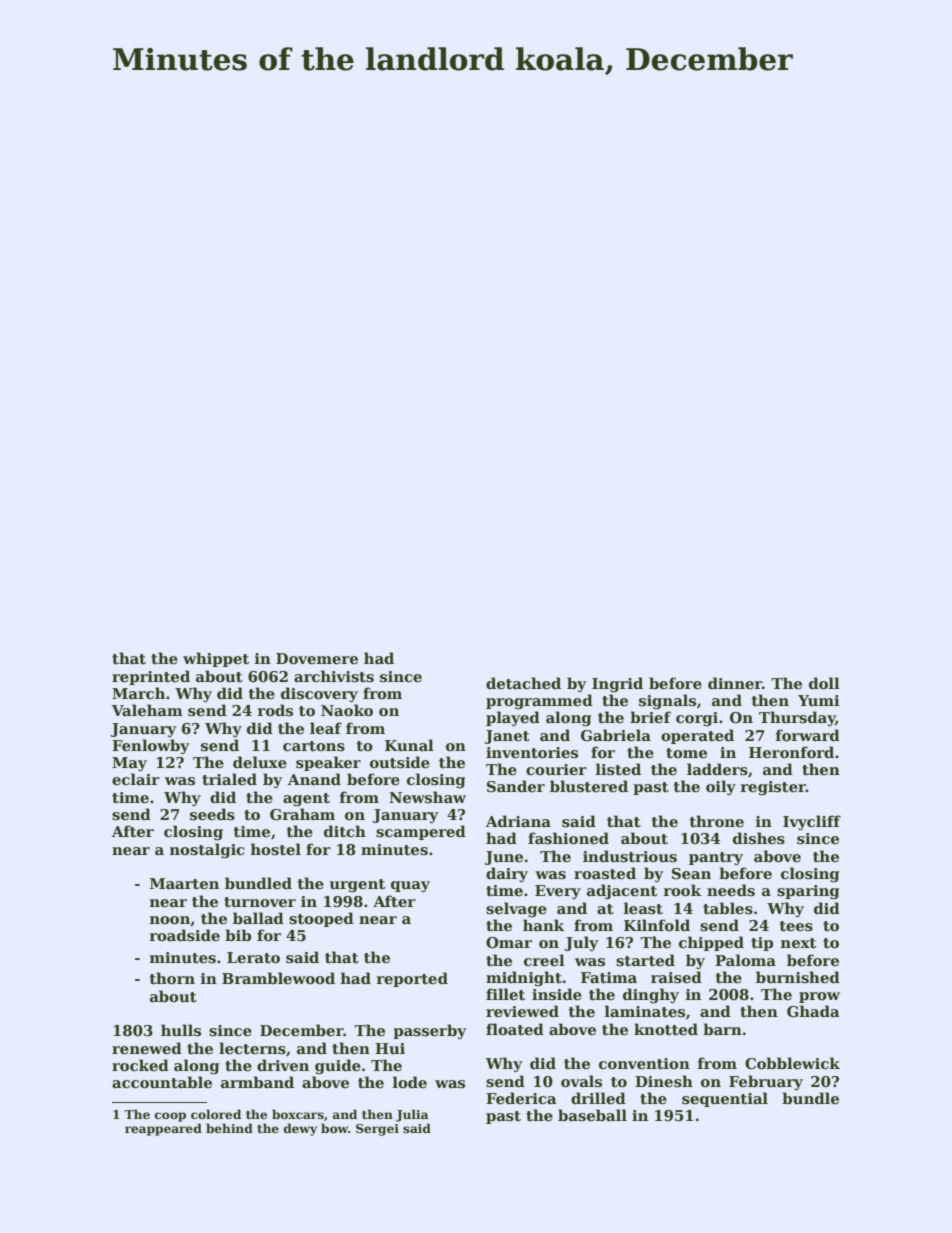 This image has height=1233, width=952. I want to click on Thursday, so click(797, 718).
